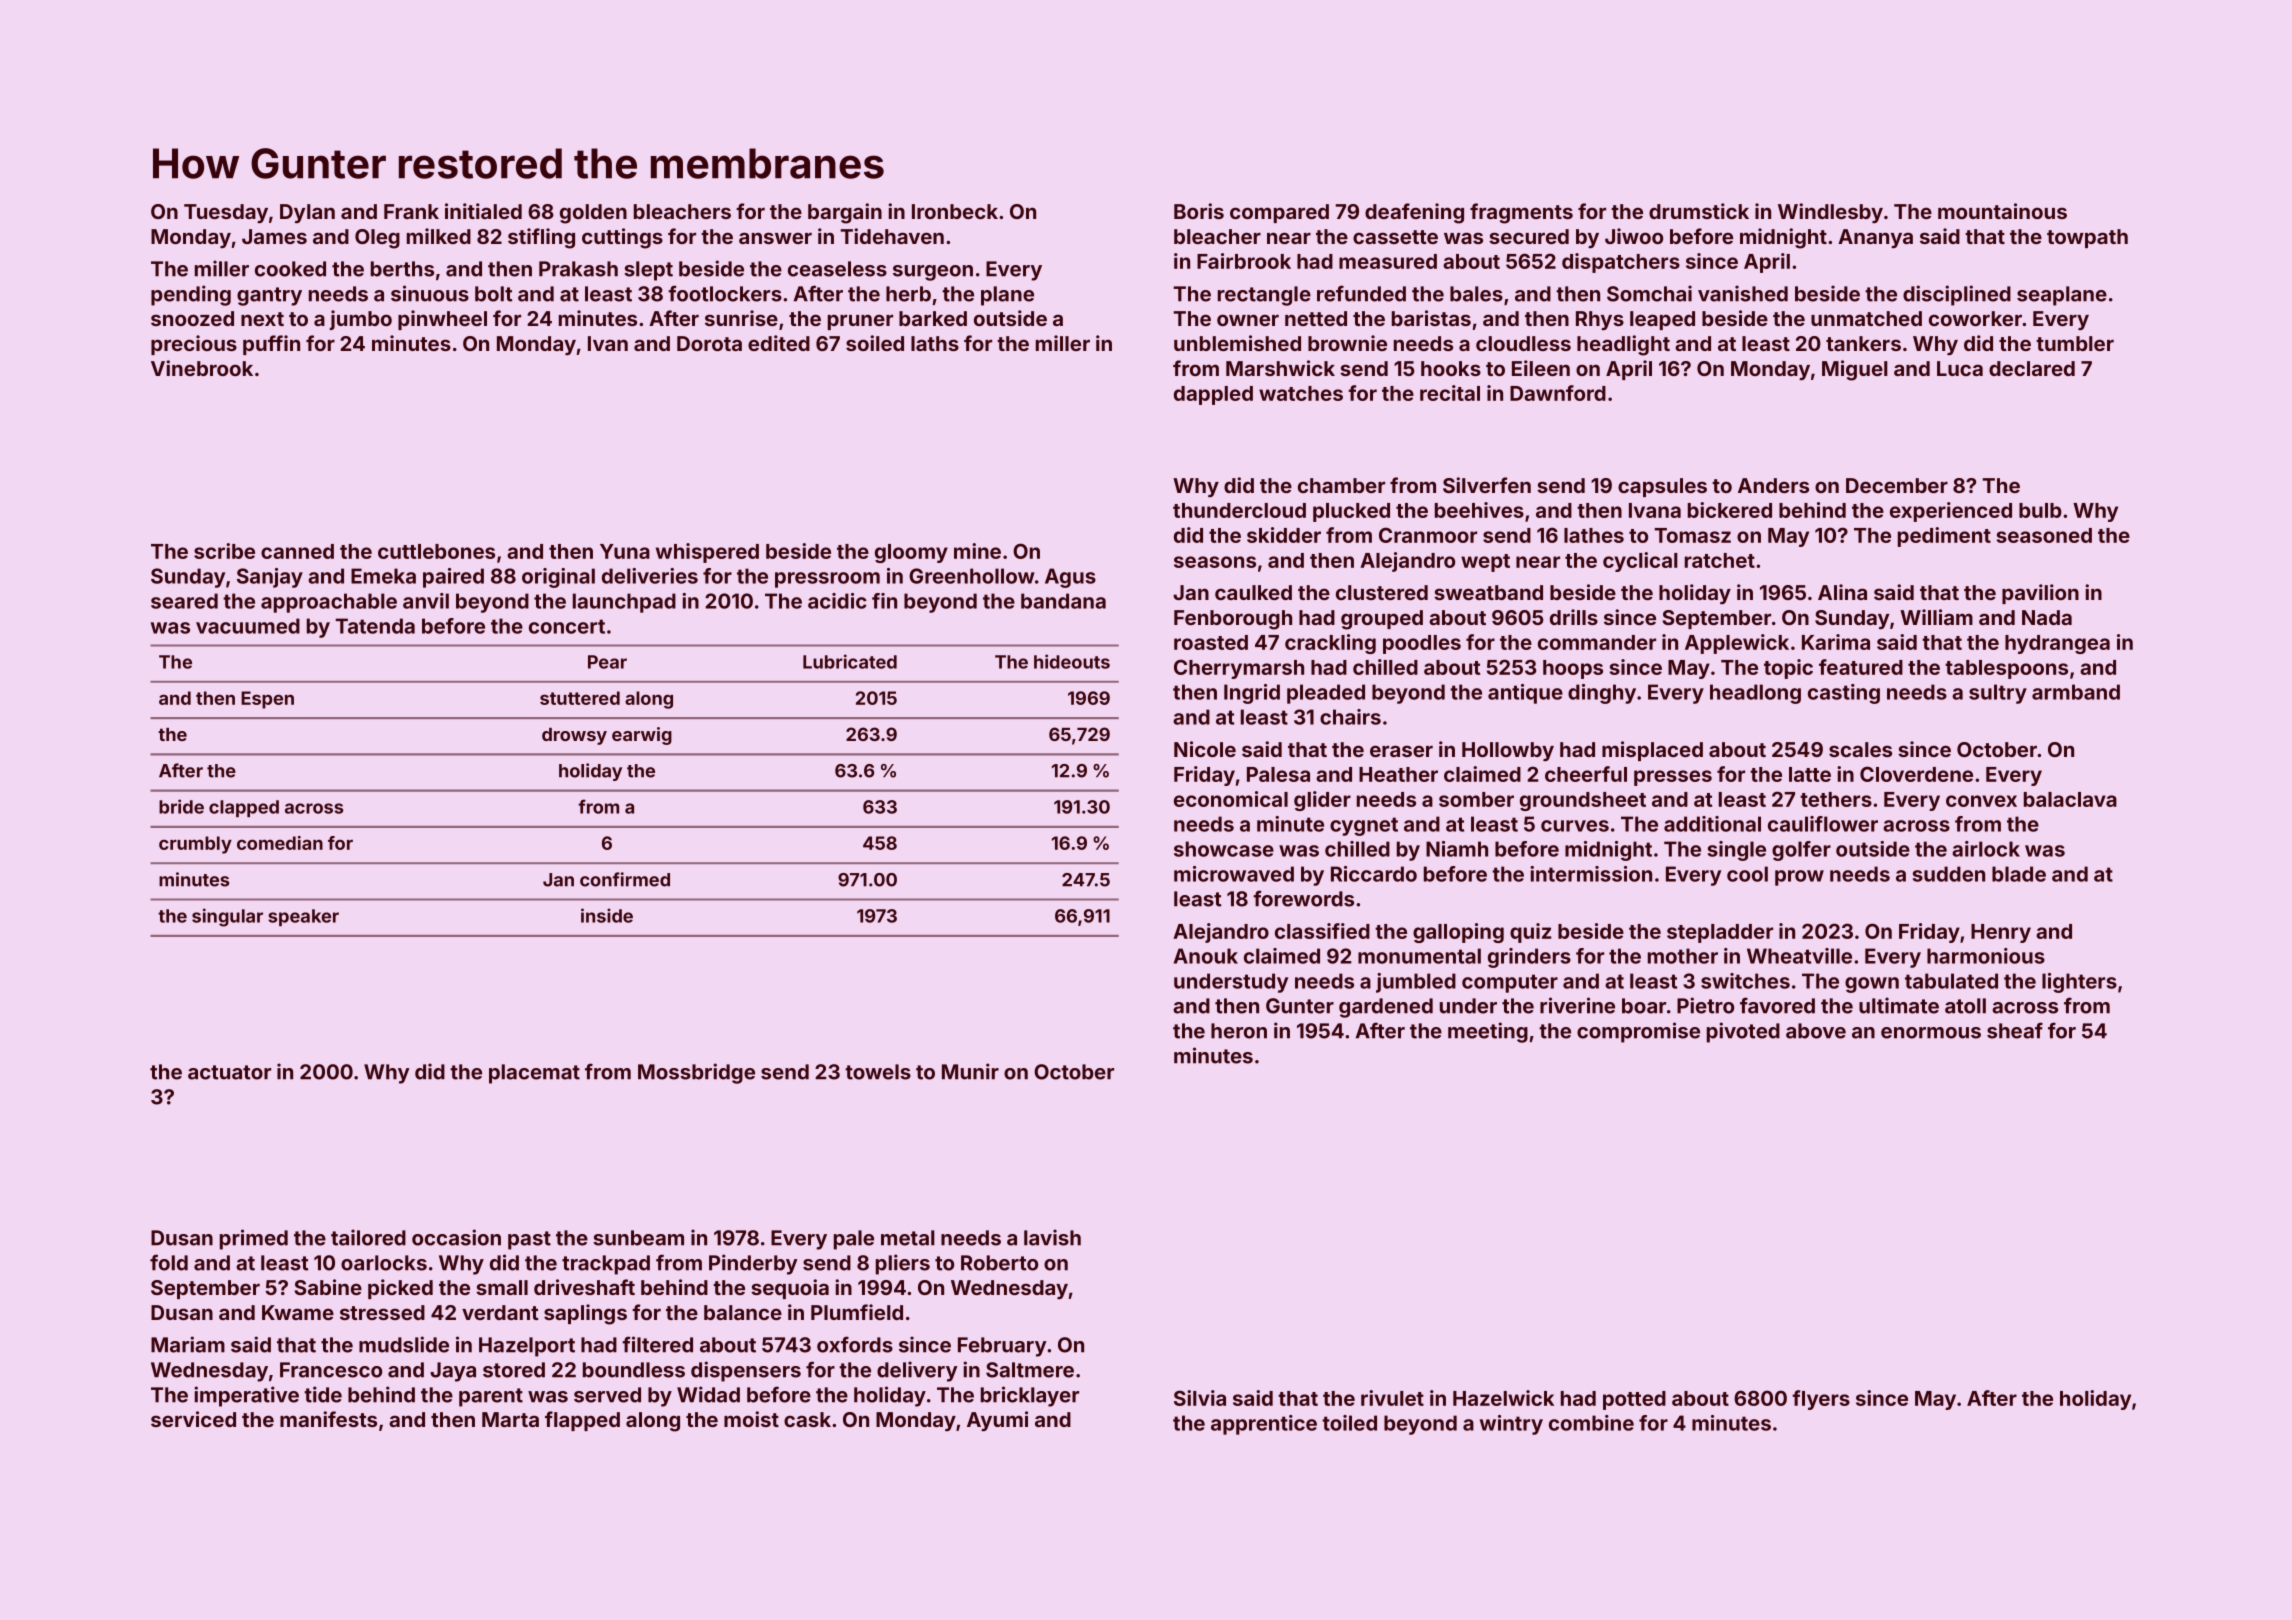  I want to click on chairs, so click(1350, 717).
